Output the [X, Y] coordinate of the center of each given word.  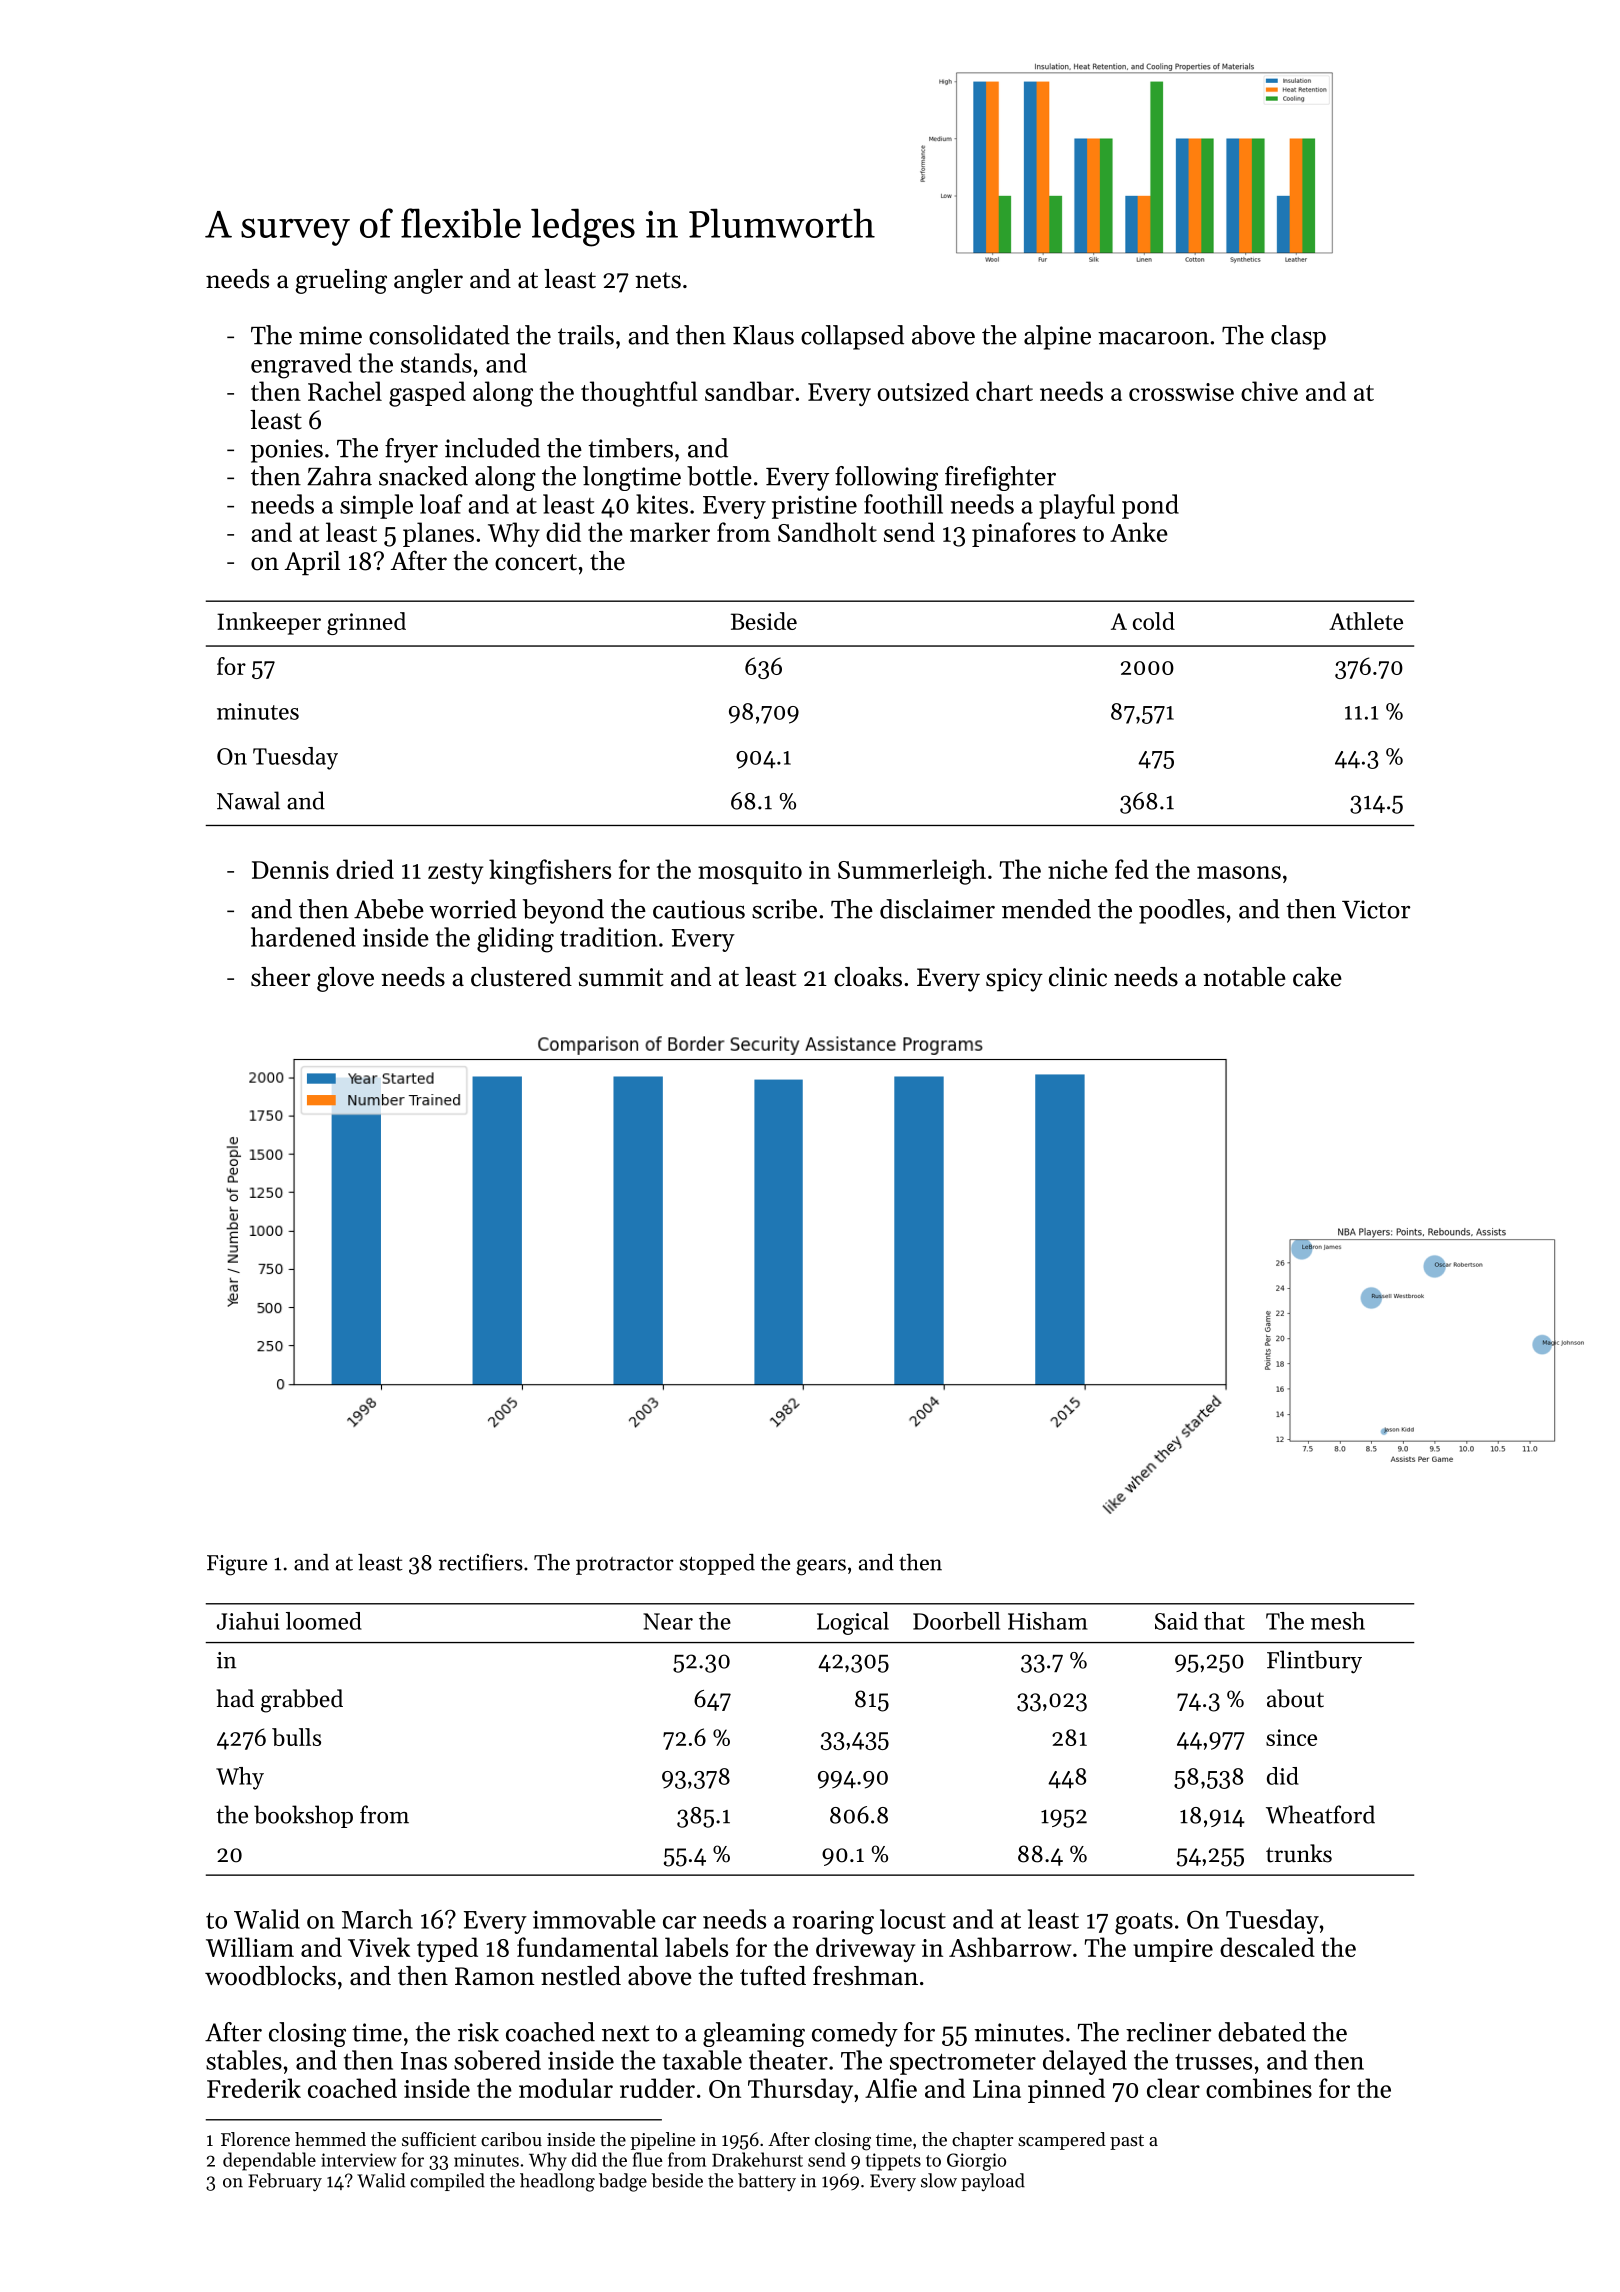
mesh [1338, 1621]
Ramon [494, 1976]
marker [670, 532]
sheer [280, 977]
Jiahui [248, 1621]
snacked [423, 476]
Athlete [1366, 621]
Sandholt [827, 532]
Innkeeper [269, 623]
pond [1150, 506]
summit [621, 977]
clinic [1078, 977]
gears [821, 1567]
